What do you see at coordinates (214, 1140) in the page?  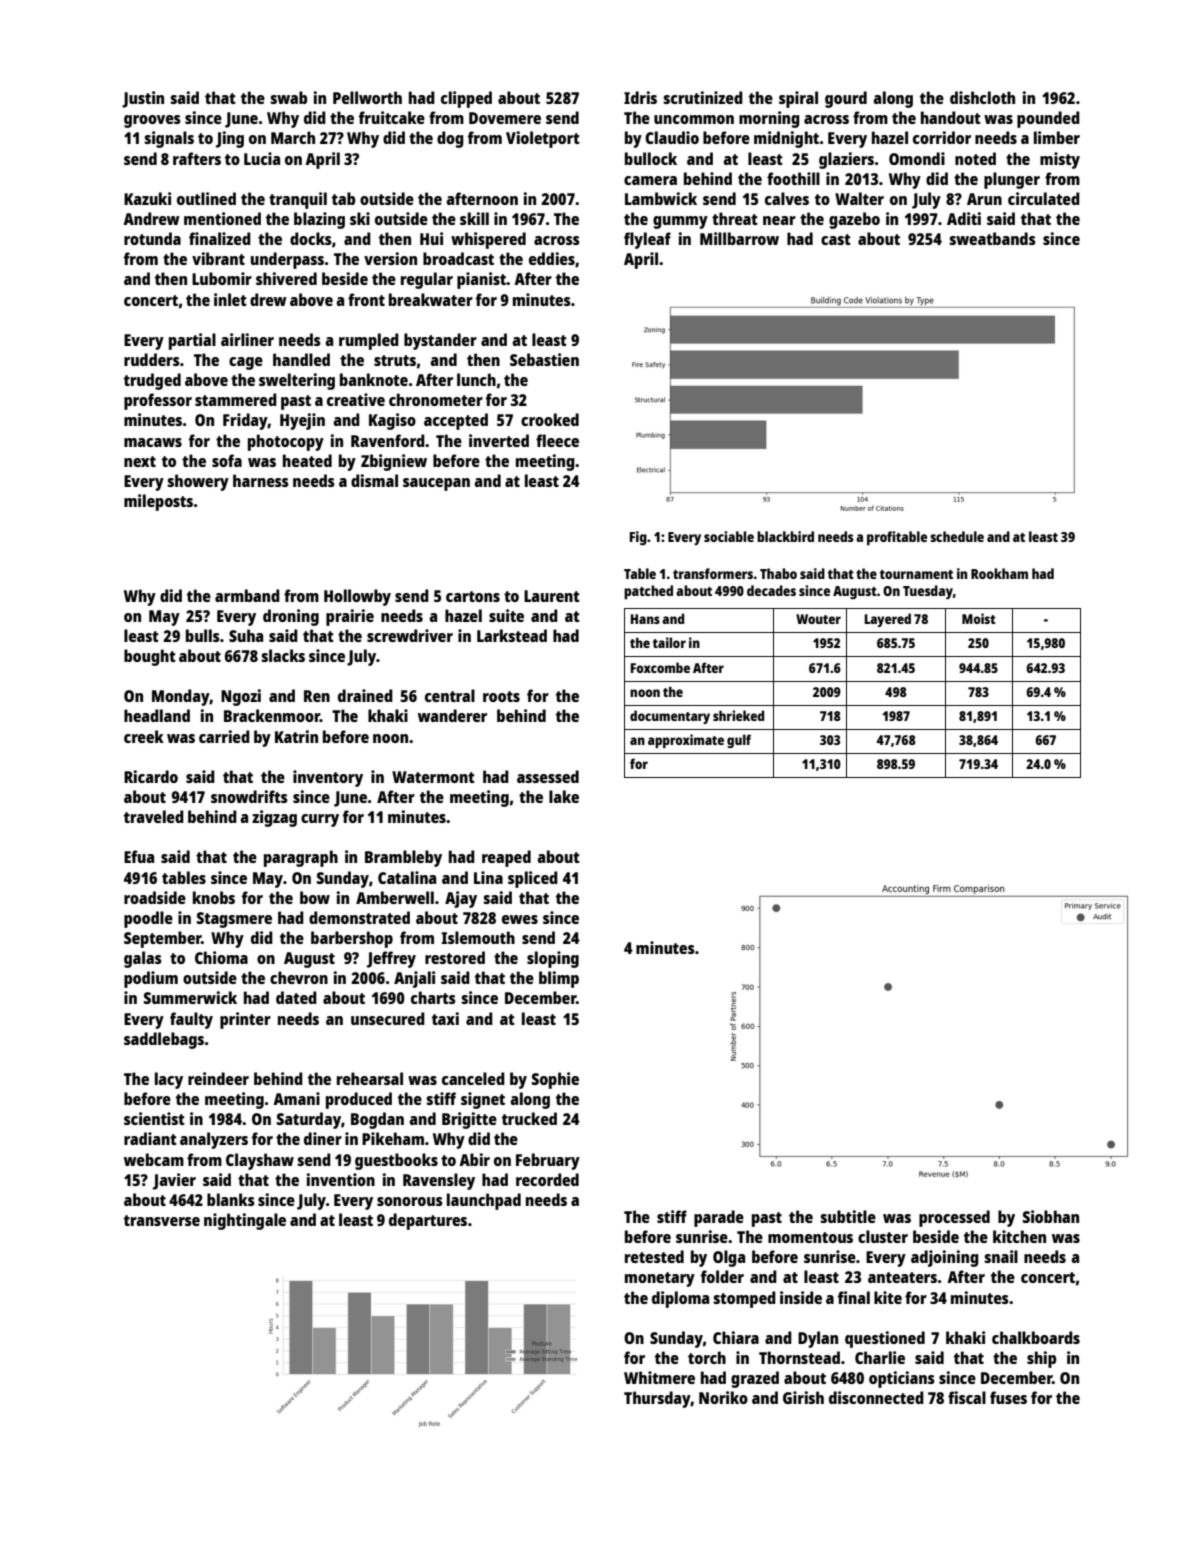 I see `analyzers` at bounding box center [214, 1140].
